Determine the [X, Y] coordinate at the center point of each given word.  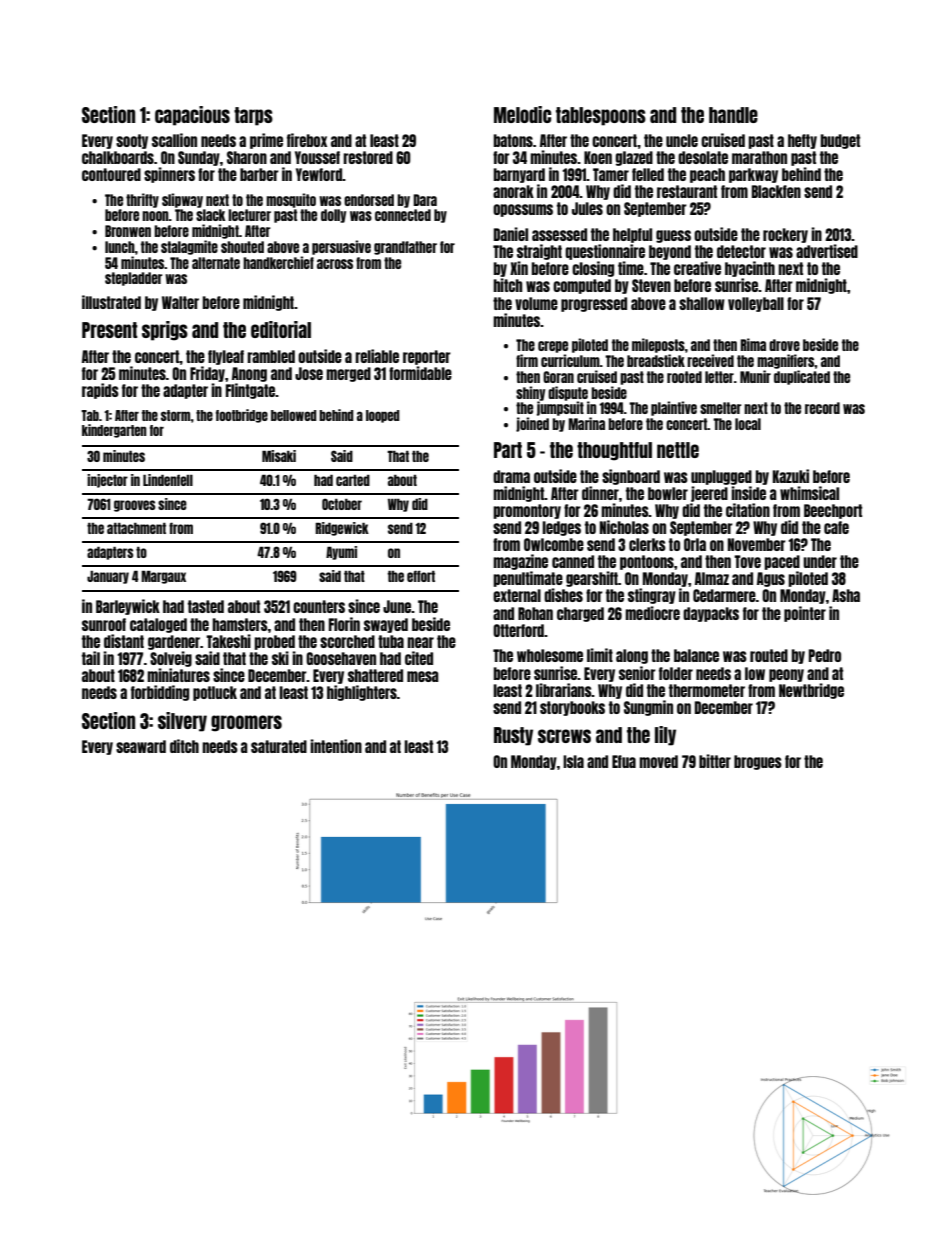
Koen [598, 157]
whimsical [809, 493]
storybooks [572, 708]
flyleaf [226, 357]
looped [383, 416]
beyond [670, 252]
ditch [184, 746]
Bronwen [128, 231]
